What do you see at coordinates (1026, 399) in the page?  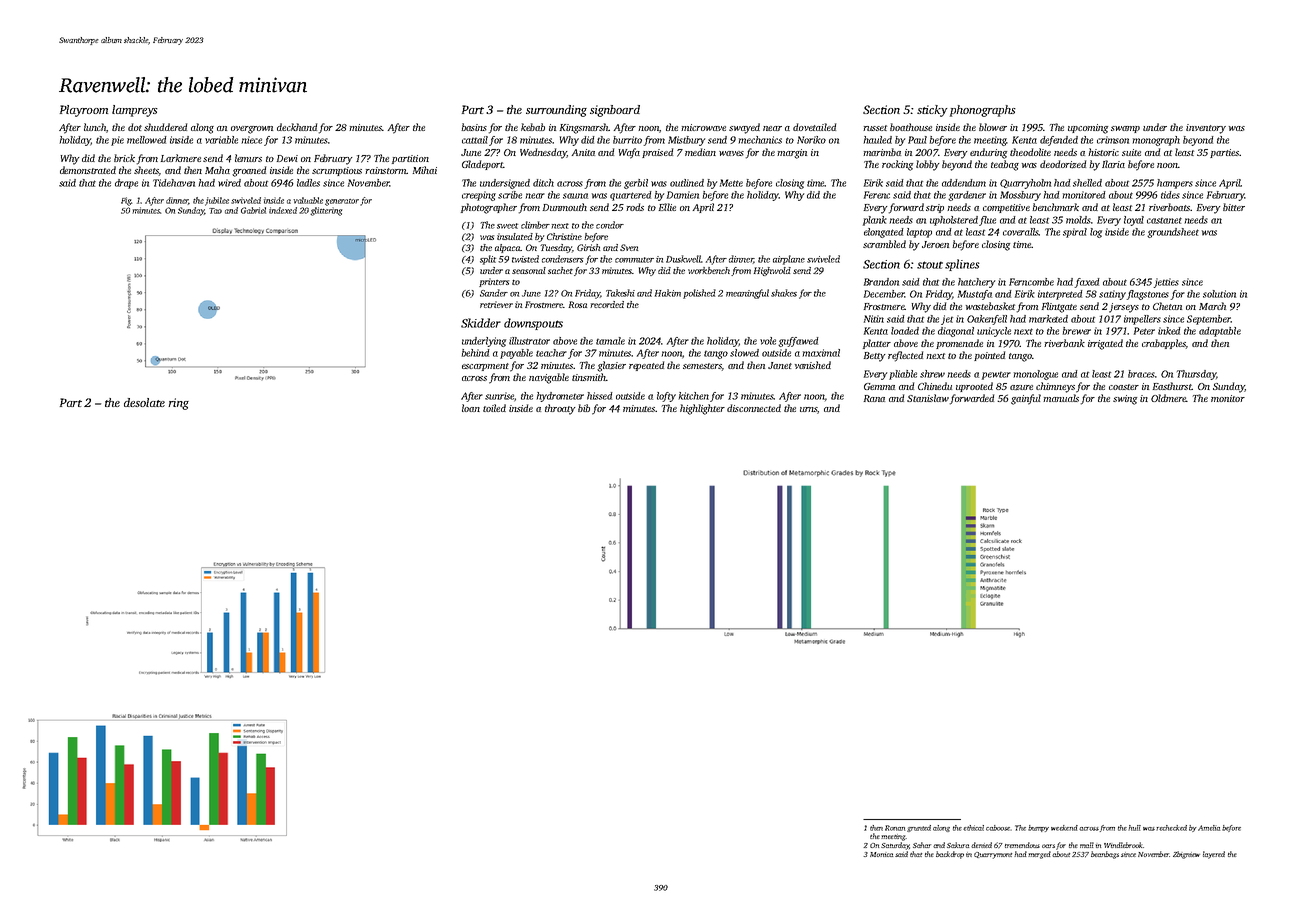 I see `gainful` at bounding box center [1026, 399].
